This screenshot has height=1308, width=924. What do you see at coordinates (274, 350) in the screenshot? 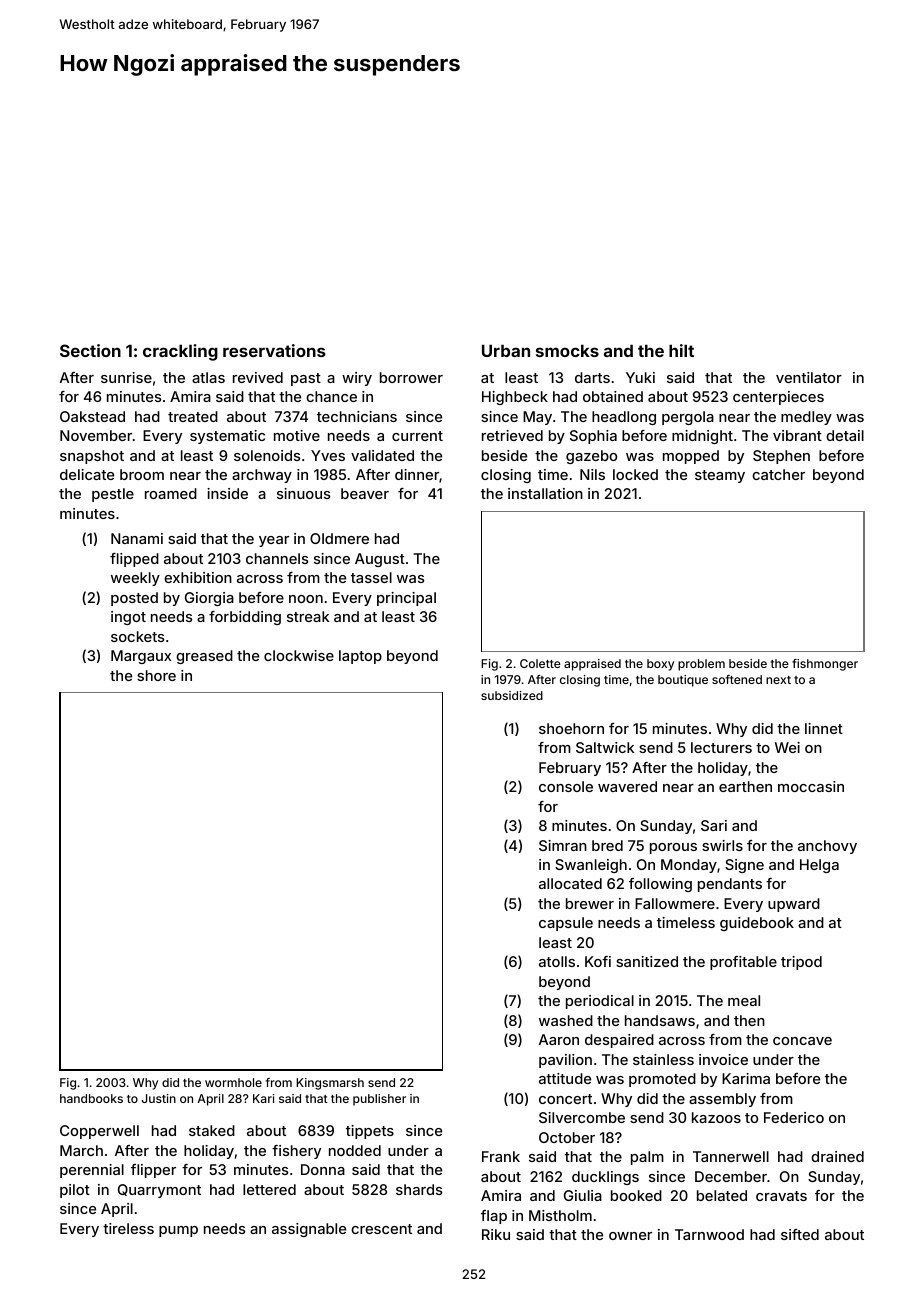
I see `reservations` at bounding box center [274, 350].
